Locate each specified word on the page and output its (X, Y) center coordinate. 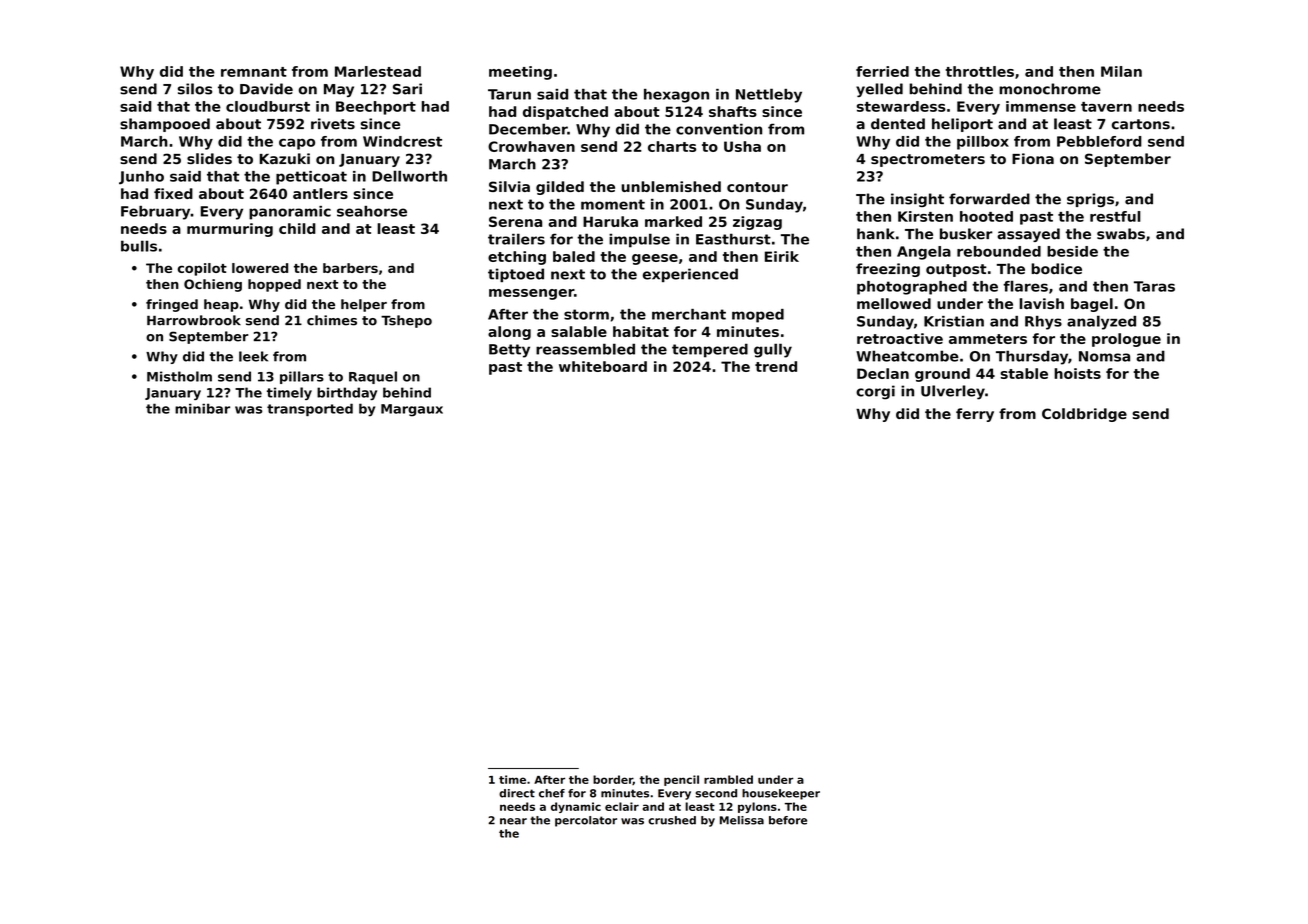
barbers (350, 268)
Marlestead (378, 71)
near (513, 821)
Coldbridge (1084, 415)
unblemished (671, 186)
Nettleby (769, 95)
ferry (975, 415)
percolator (586, 821)
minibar (202, 408)
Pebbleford (1099, 141)
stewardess (901, 106)
